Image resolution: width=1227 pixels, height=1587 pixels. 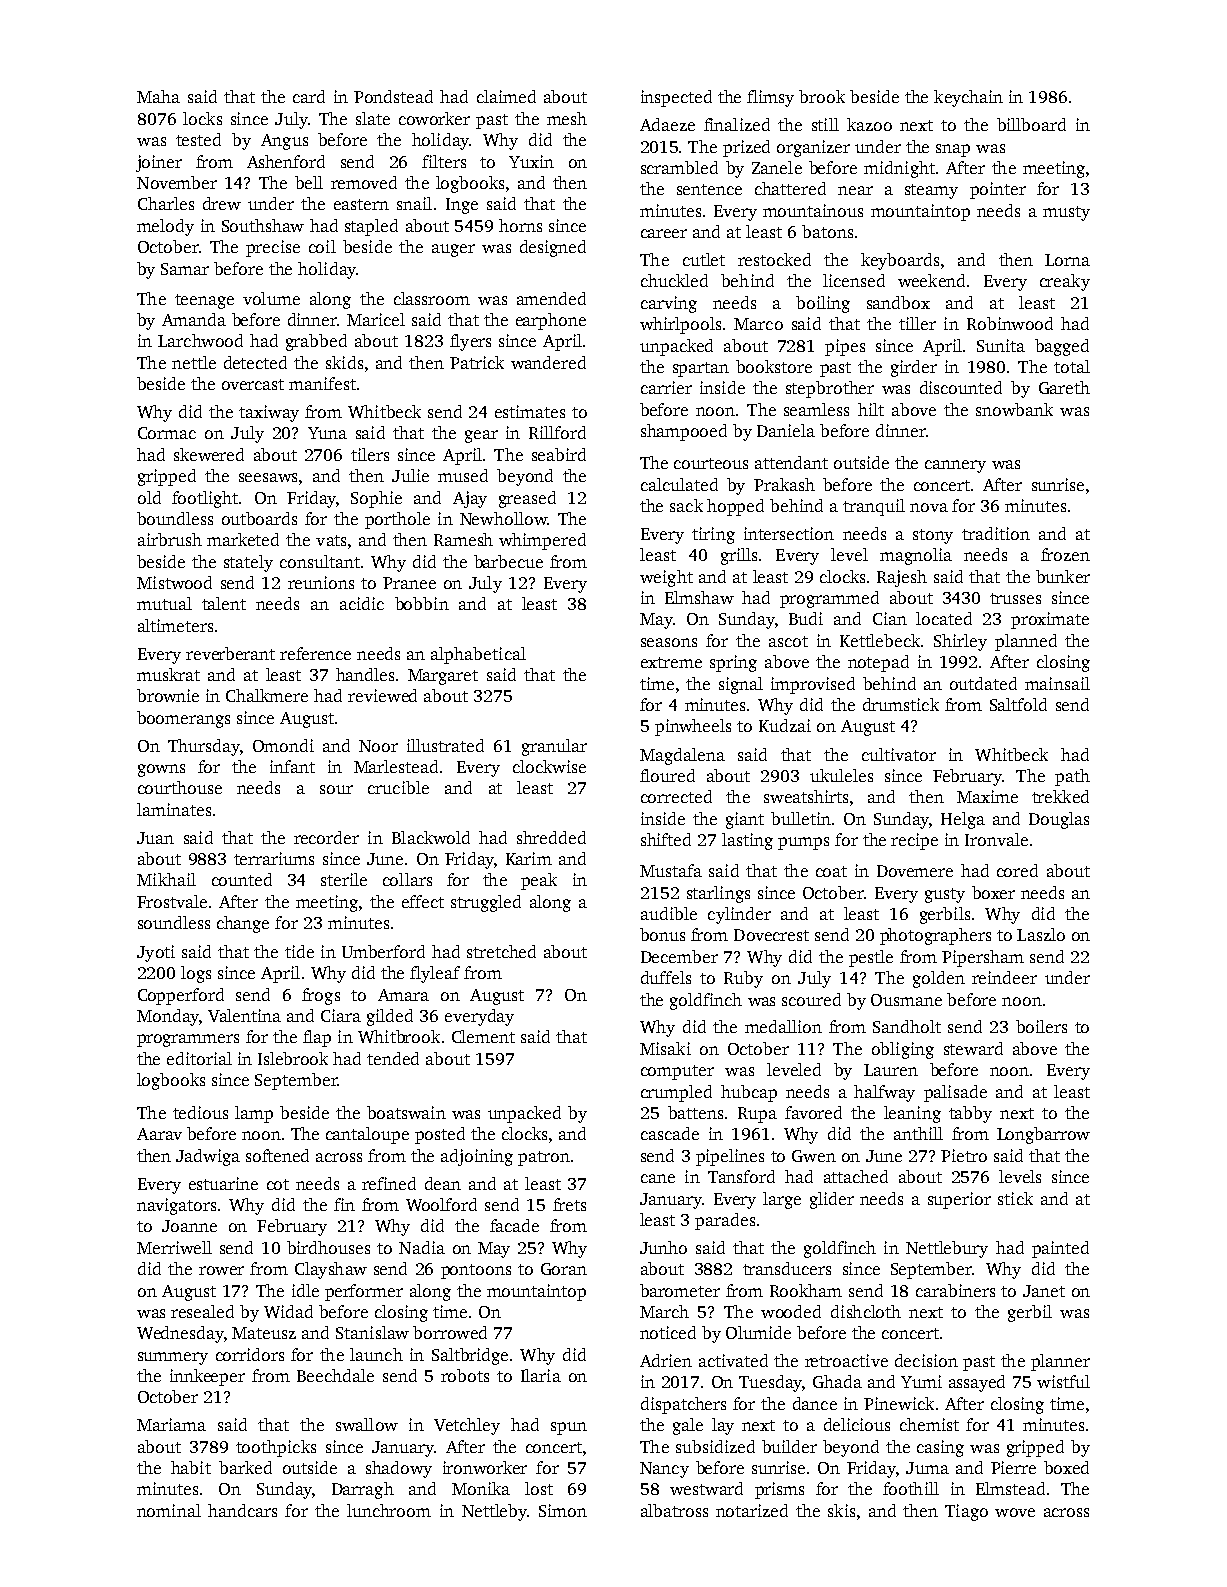 I want to click on overcast, so click(x=253, y=384).
